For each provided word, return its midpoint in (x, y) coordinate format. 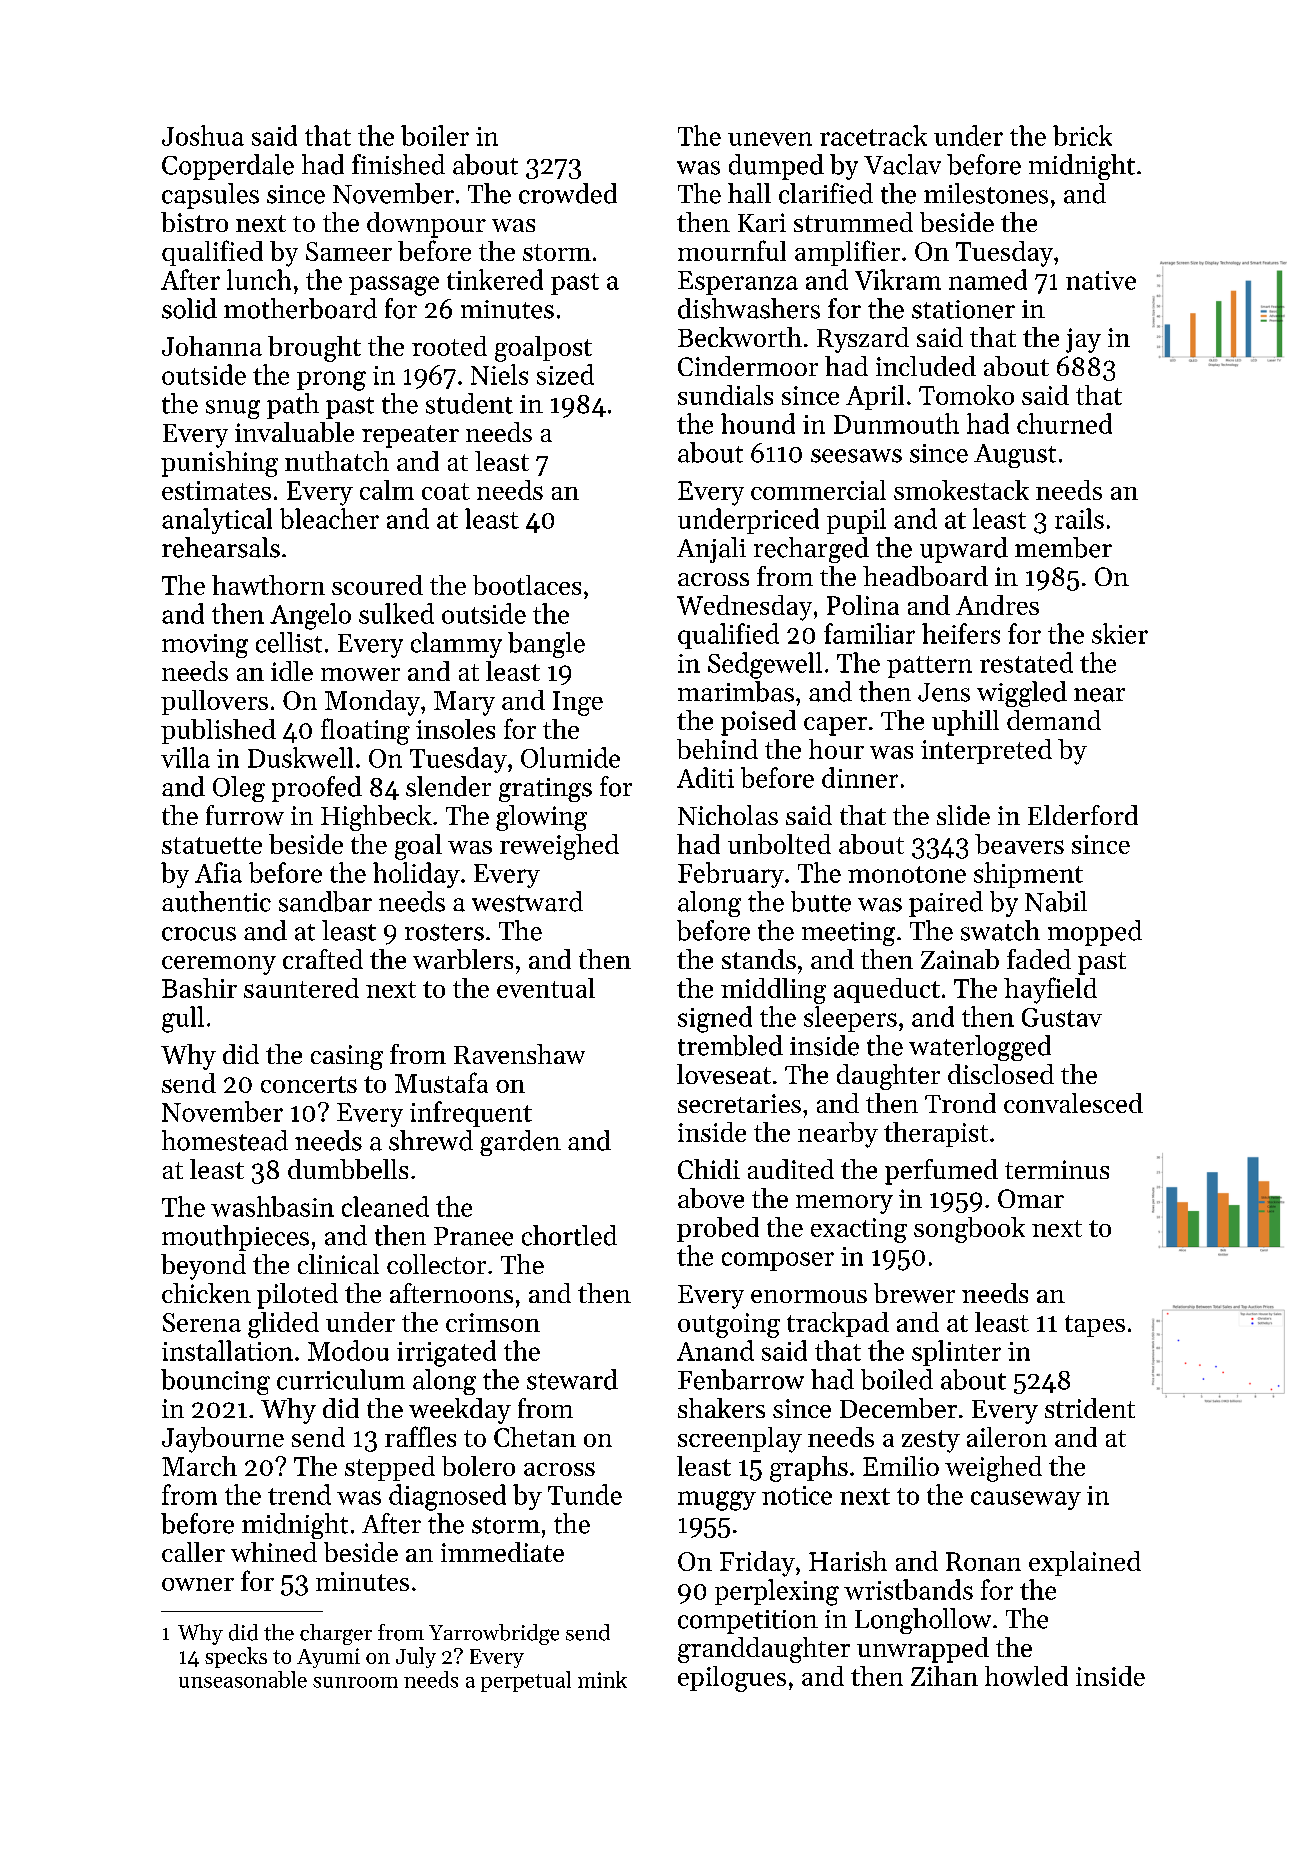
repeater (410, 436)
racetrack (873, 135)
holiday (416, 875)
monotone (907, 874)
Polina (863, 605)
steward (572, 1379)
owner (198, 1584)
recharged (811, 550)
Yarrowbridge (494, 1634)
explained (1085, 1563)
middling (773, 991)
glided (283, 1325)
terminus (1057, 1169)
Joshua (203, 135)
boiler (435, 135)
